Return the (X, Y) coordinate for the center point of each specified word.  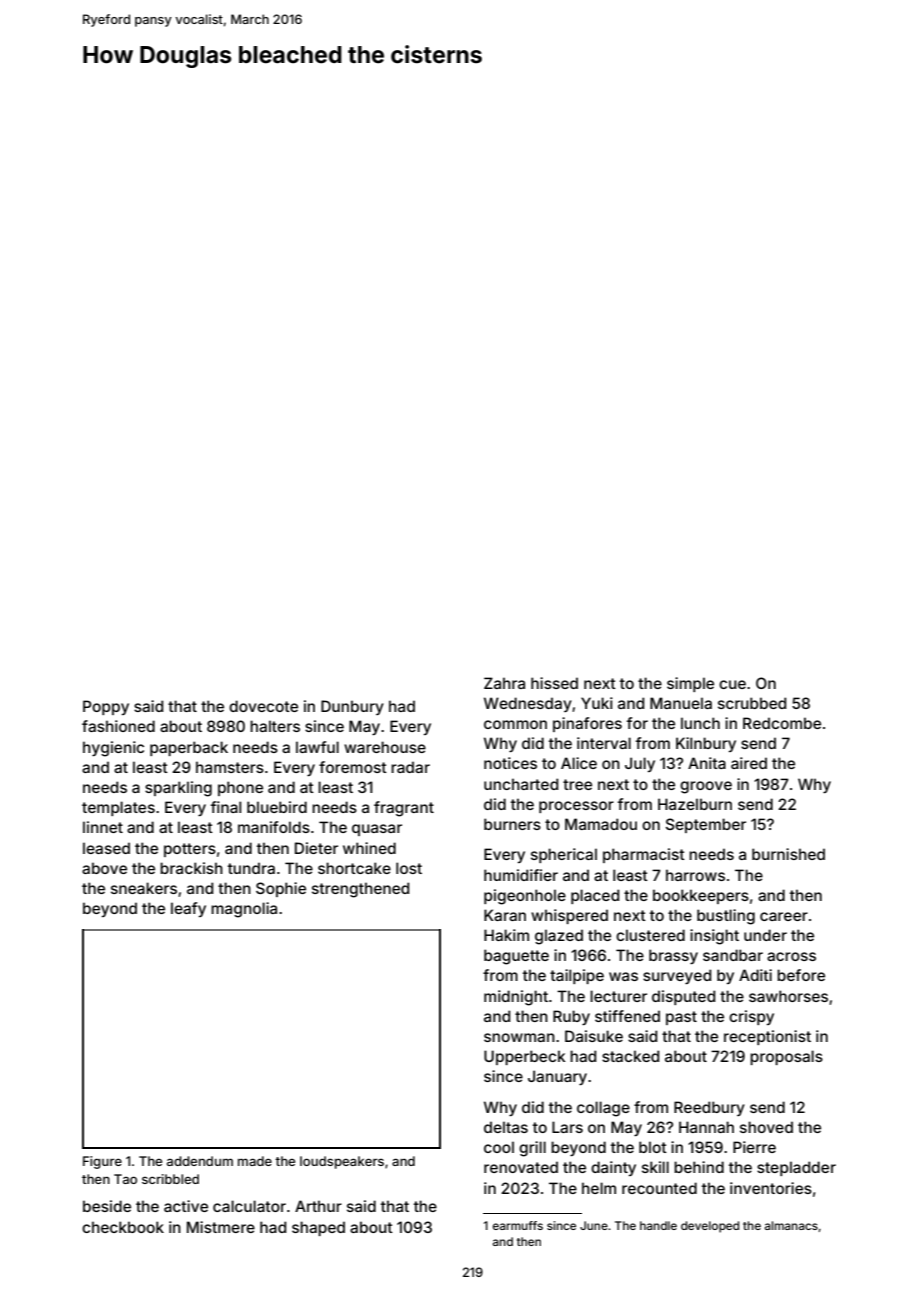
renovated (521, 1167)
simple (690, 684)
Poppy (106, 707)
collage (603, 1109)
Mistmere (221, 1227)
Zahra (504, 683)
